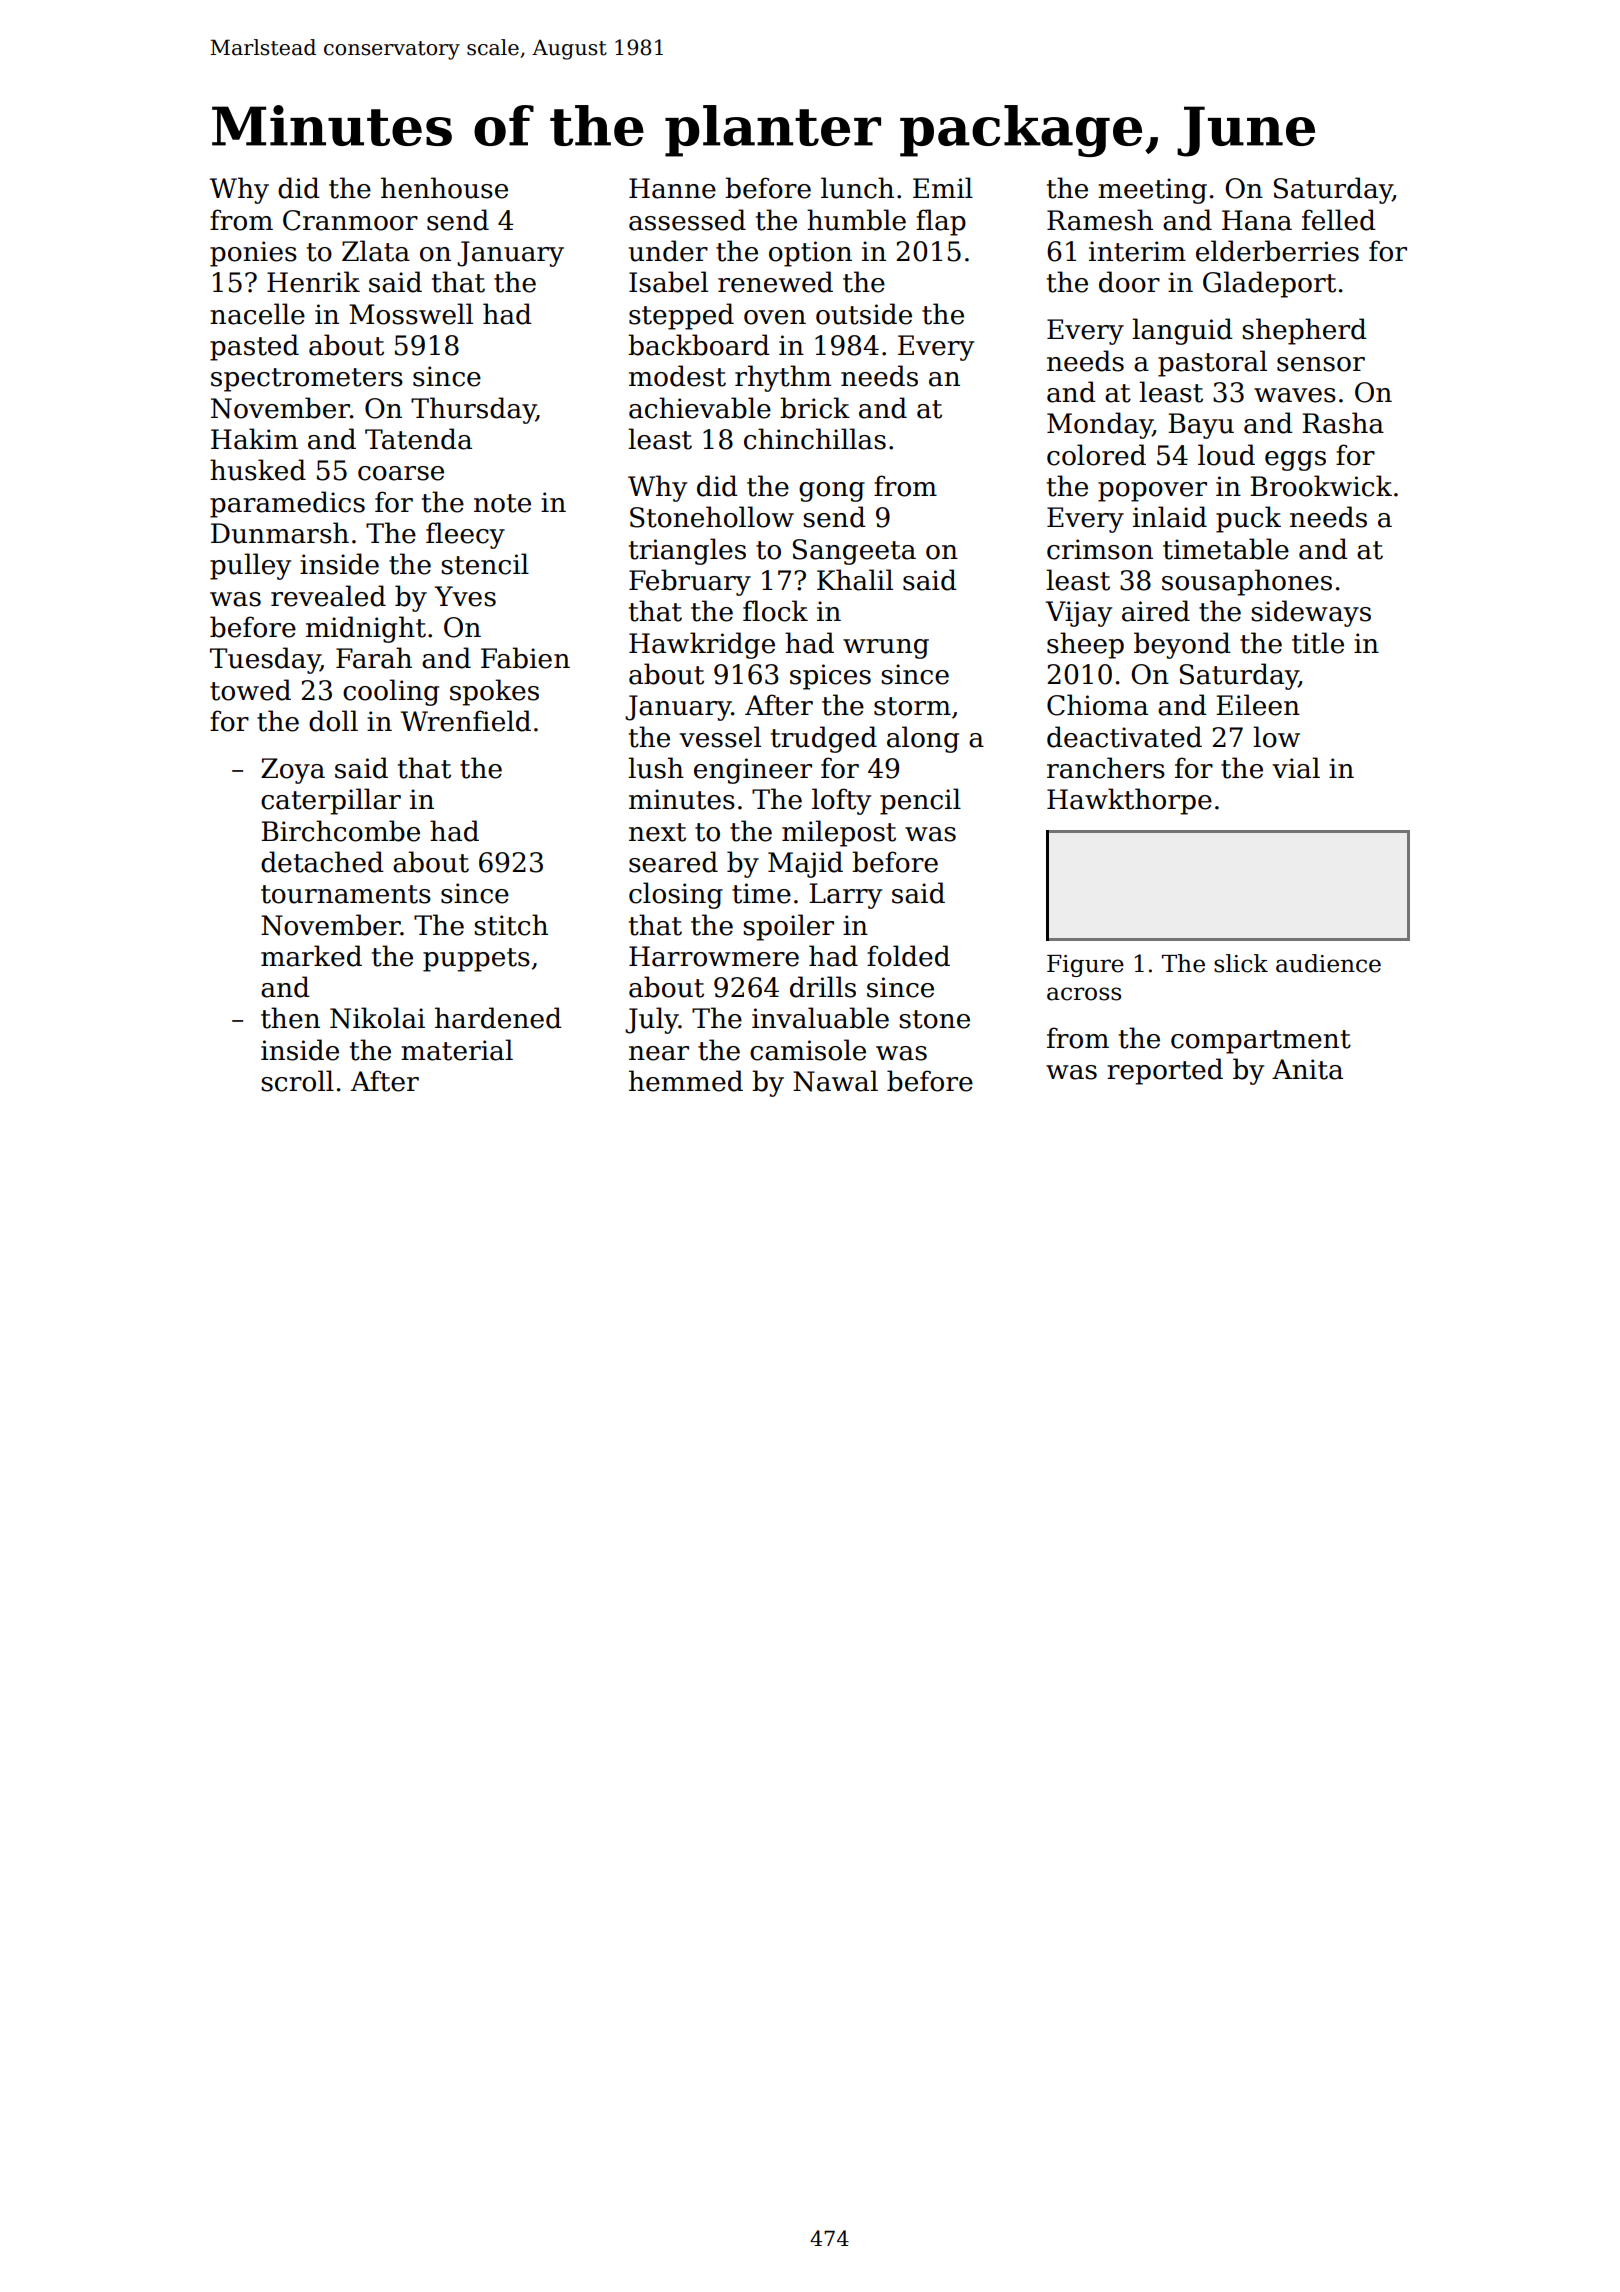  What do you see at coordinates (525, 658) in the screenshot?
I see `Fabien` at bounding box center [525, 658].
